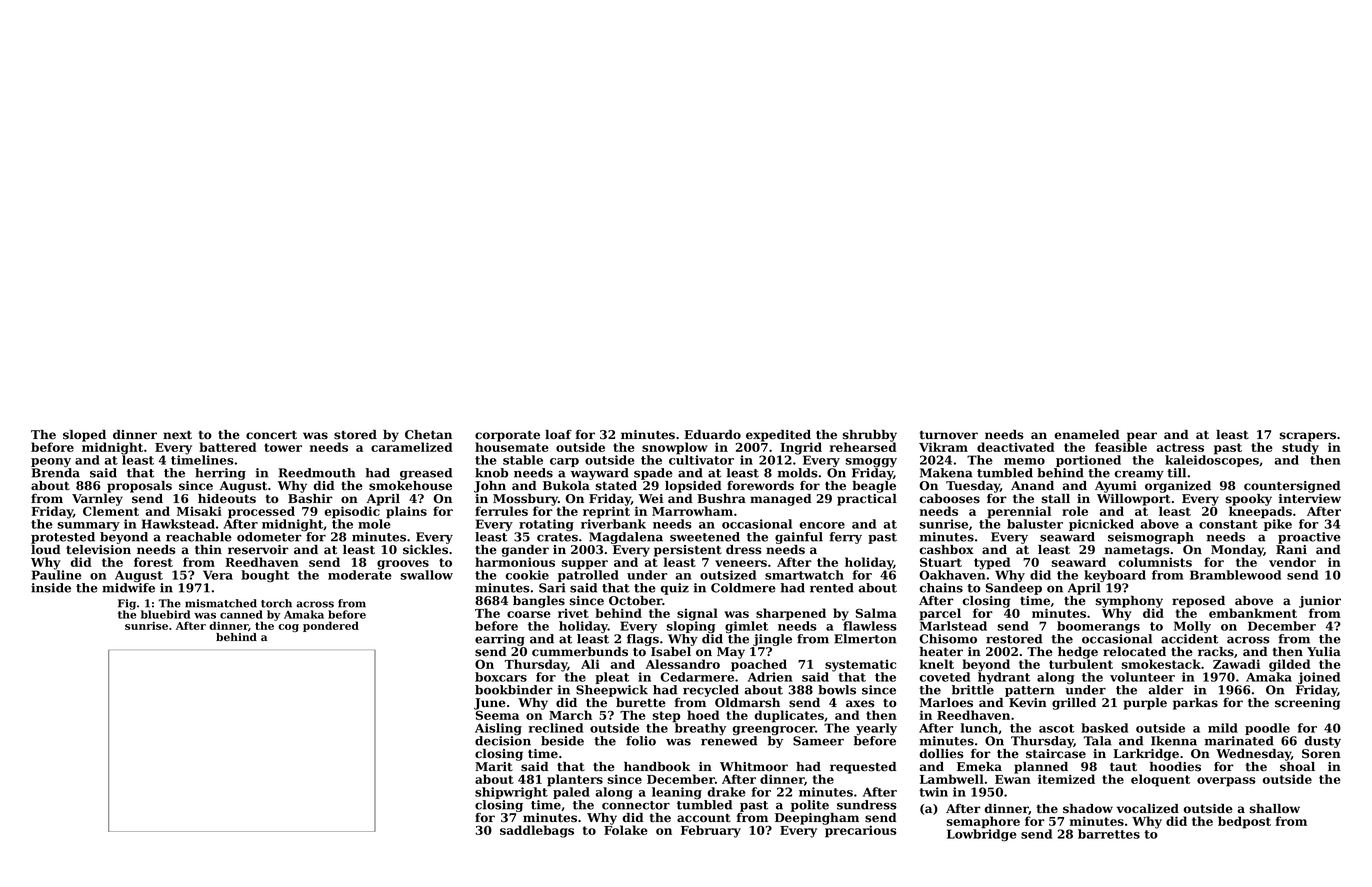 This screenshot has height=887, width=1372. I want to click on screening, so click(1307, 704).
